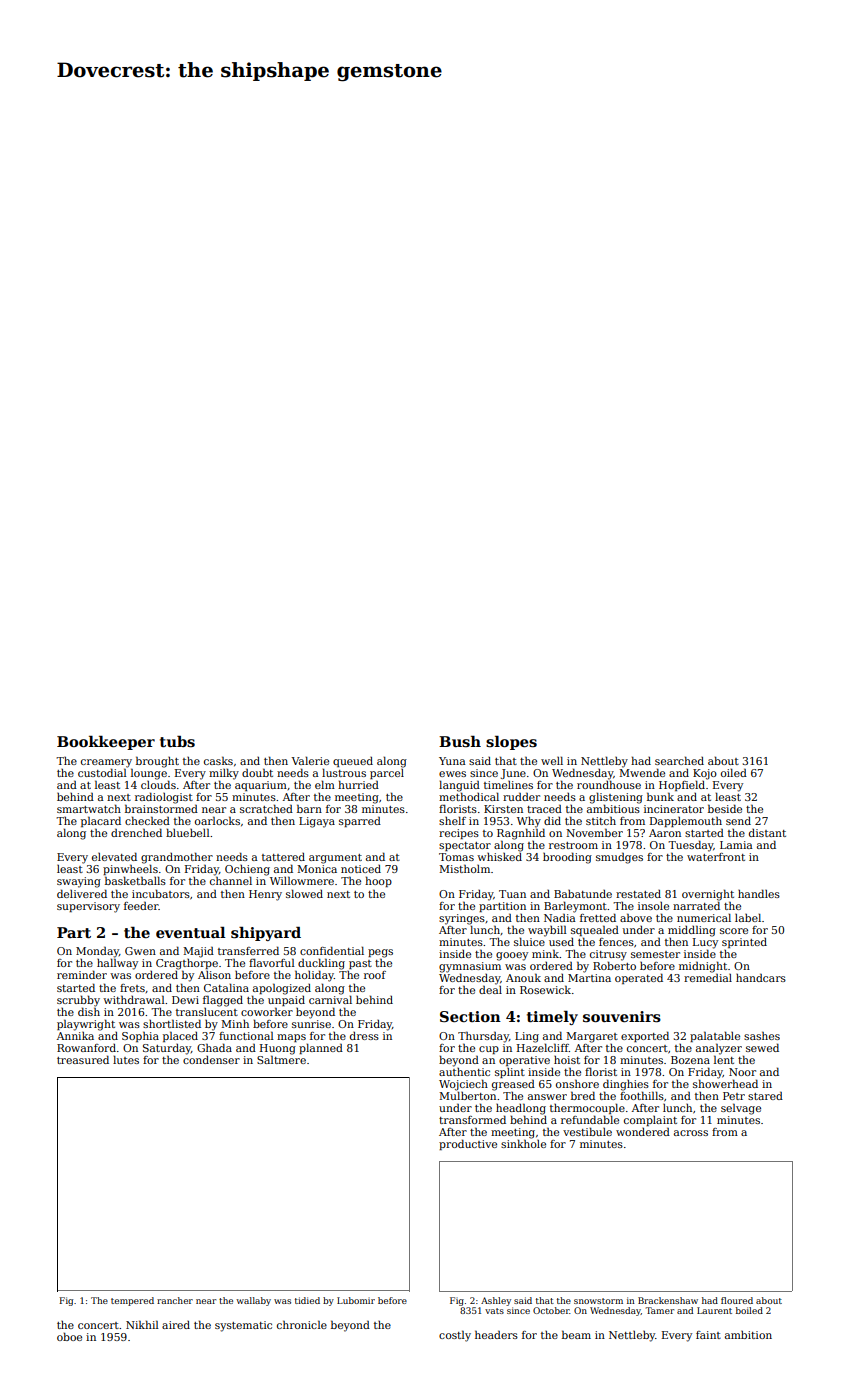 This screenshot has height=1400, width=849. What do you see at coordinates (106, 743) in the screenshot?
I see `Bookkeeper` at bounding box center [106, 743].
